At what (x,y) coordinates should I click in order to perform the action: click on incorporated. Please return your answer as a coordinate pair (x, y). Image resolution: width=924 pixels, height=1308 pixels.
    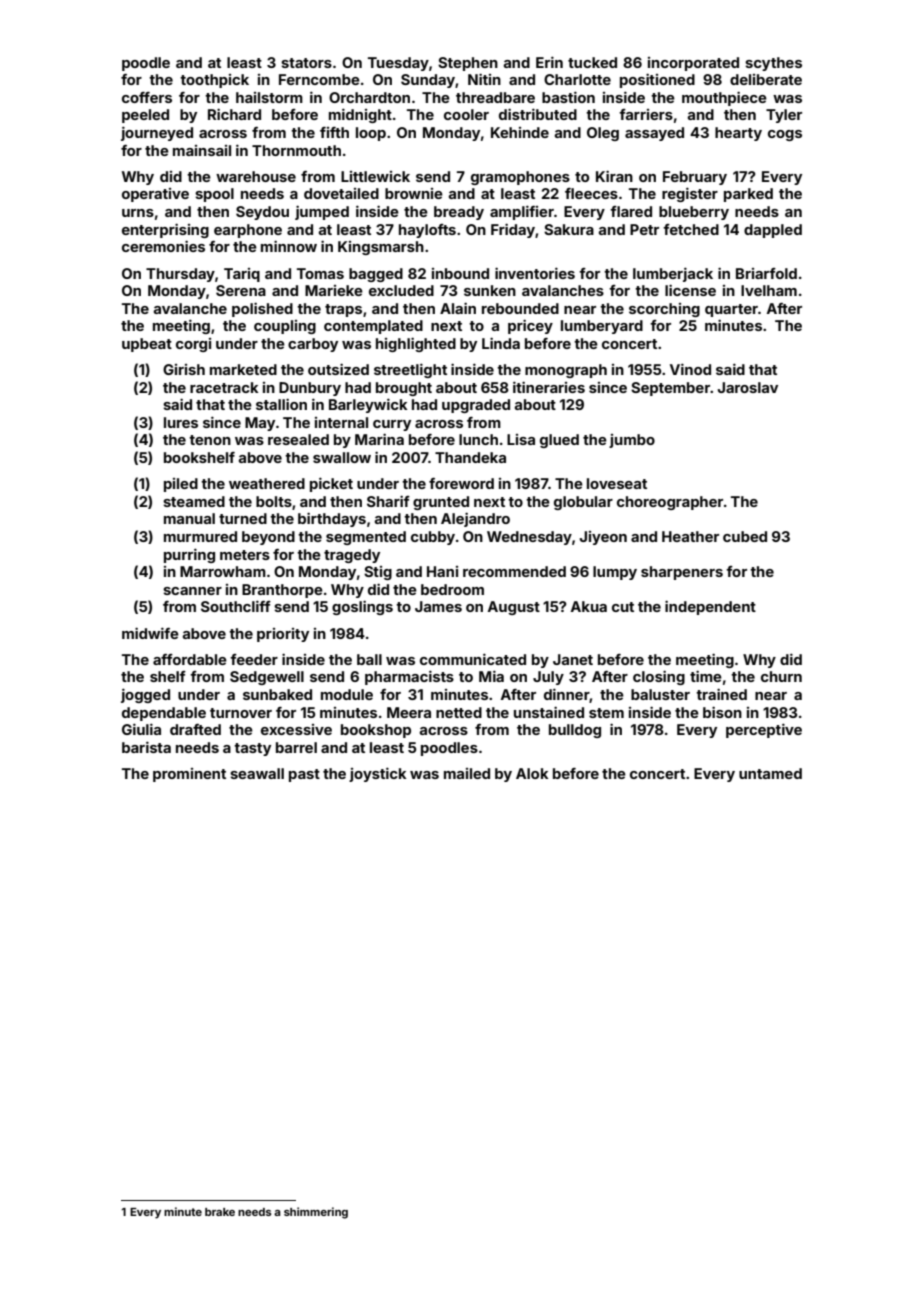
    Looking at the image, I should click on (693, 64).
